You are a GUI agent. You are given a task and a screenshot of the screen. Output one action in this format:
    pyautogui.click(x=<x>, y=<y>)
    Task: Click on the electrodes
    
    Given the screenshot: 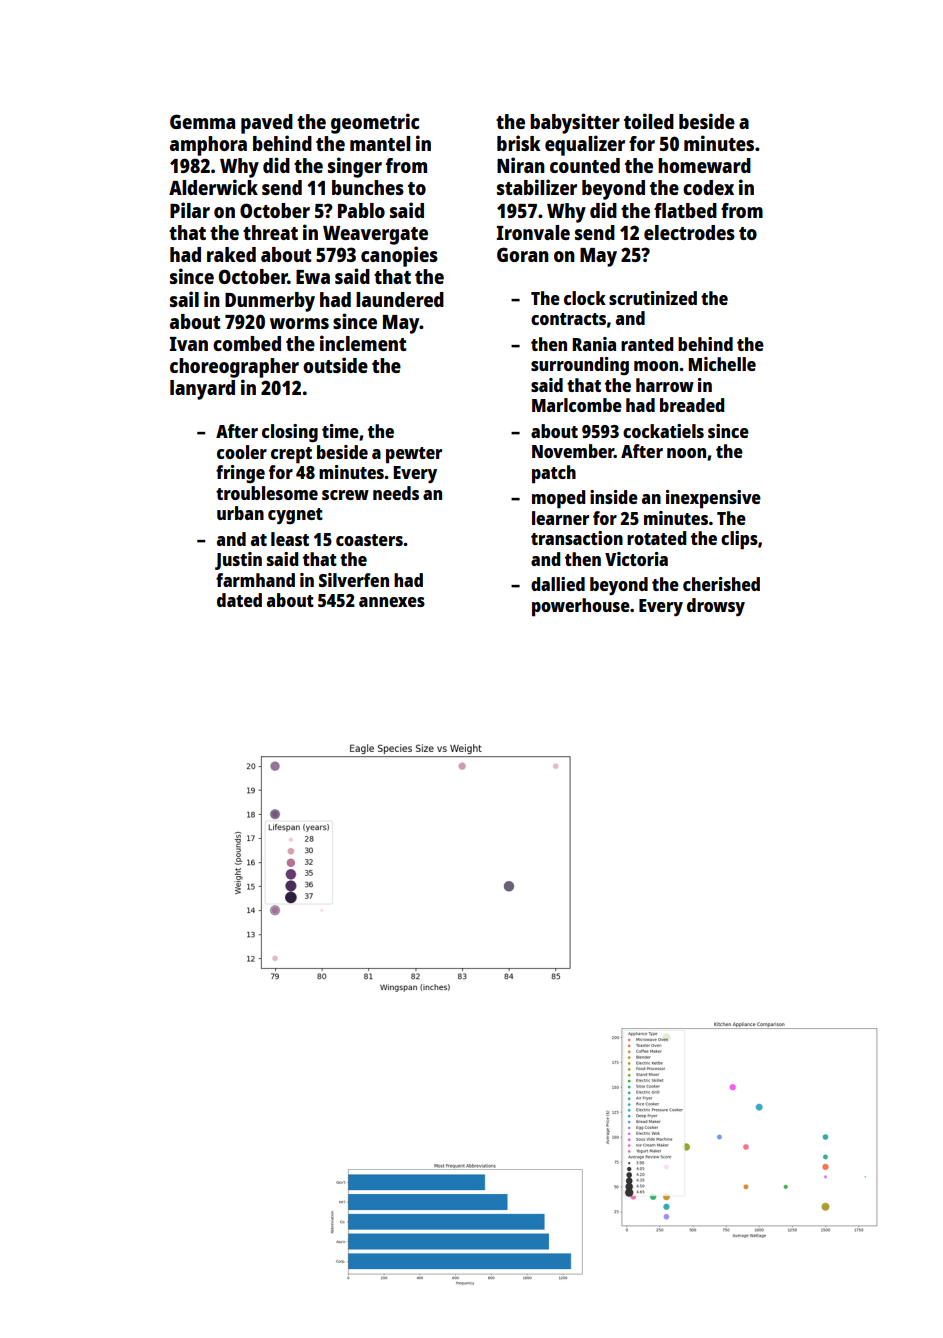 What is the action you would take?
    pyautogui.click(x=689, y=232)
